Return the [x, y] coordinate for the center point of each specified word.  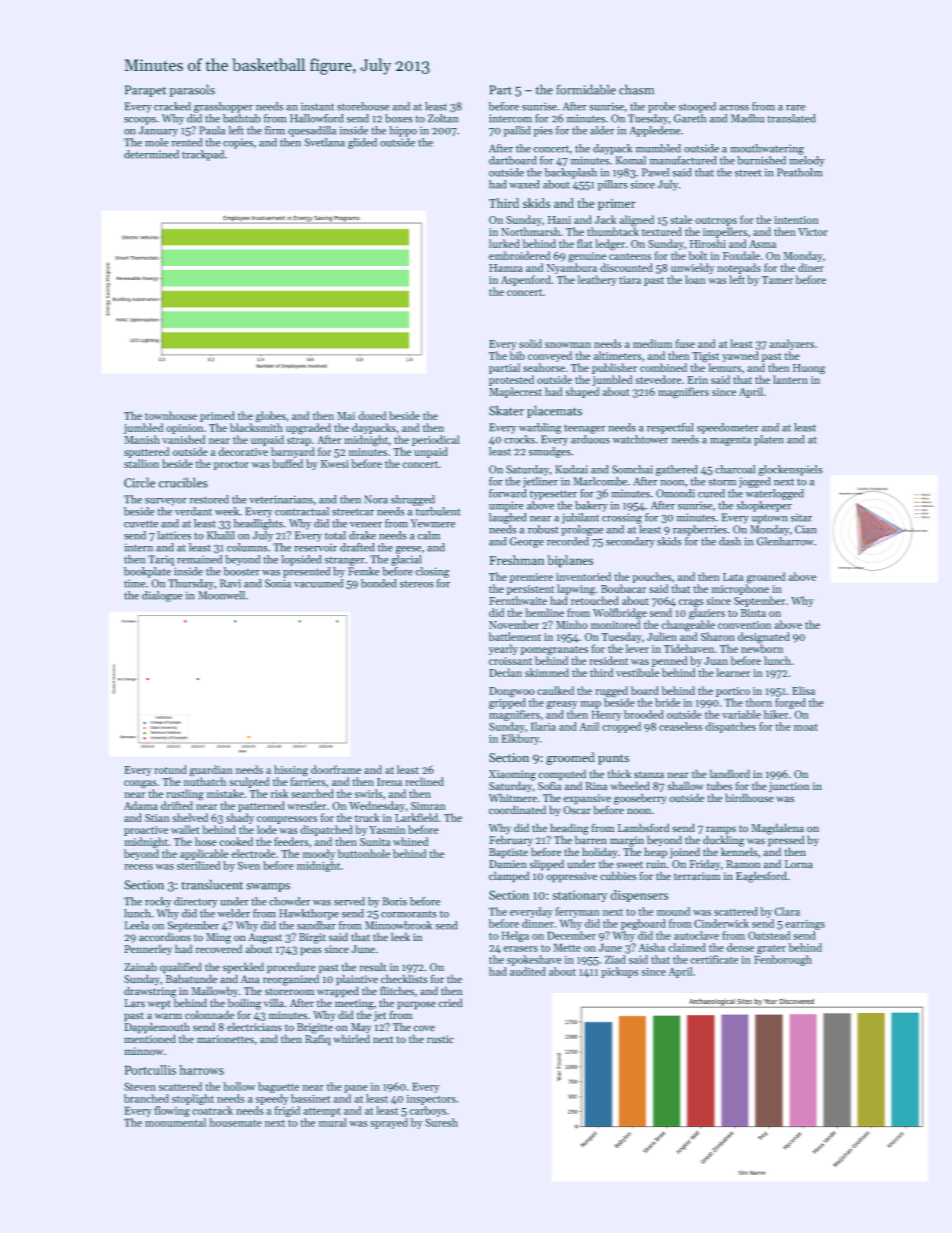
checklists [404, 979]
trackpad [203, 155]
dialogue [162, 596]
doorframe [336, 769]
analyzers [791, 344]
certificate [714, 959]
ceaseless [680, 726]
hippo [403, 131]
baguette [278, 1087]
